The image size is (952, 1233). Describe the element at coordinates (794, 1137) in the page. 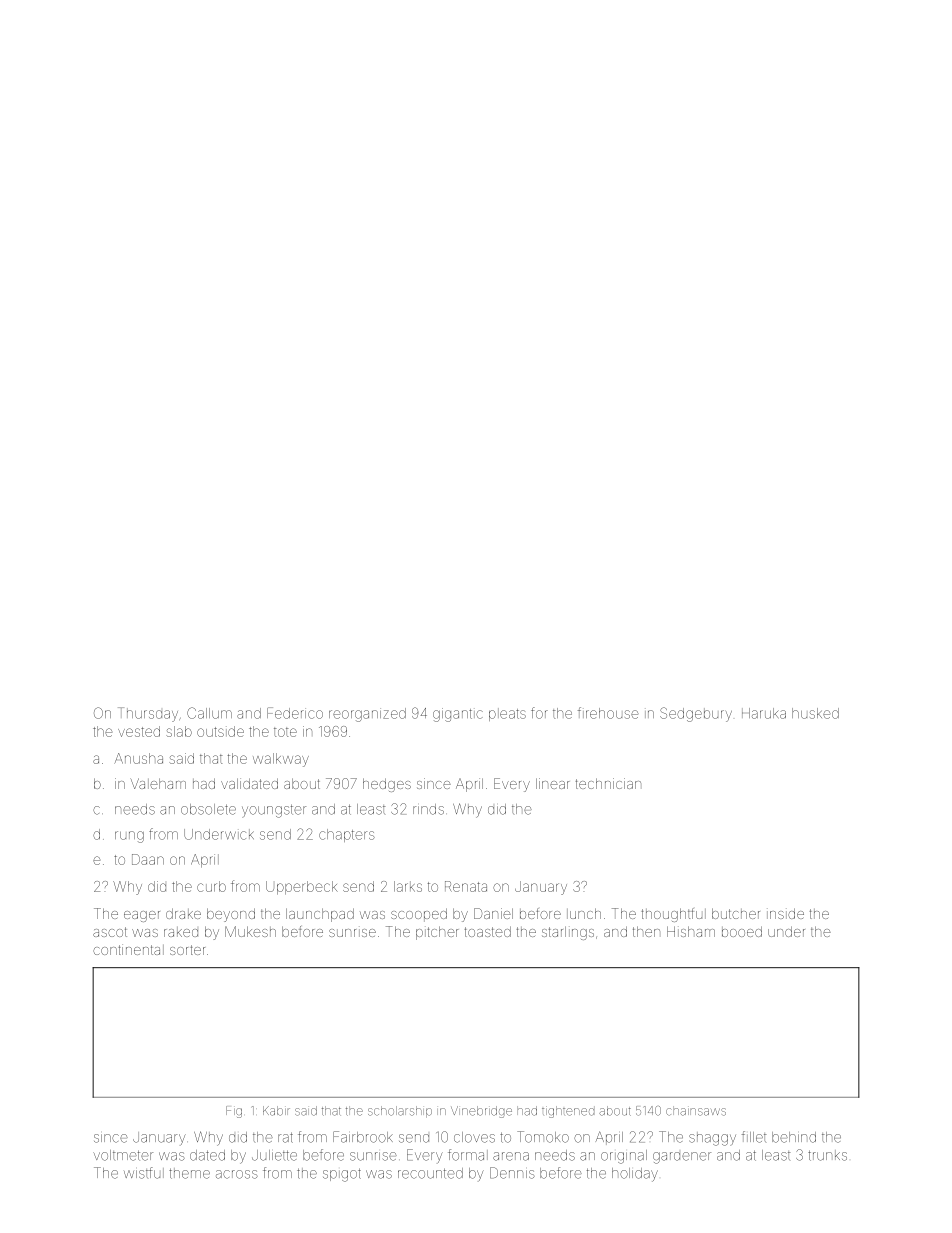

I see `behind` at that location.
